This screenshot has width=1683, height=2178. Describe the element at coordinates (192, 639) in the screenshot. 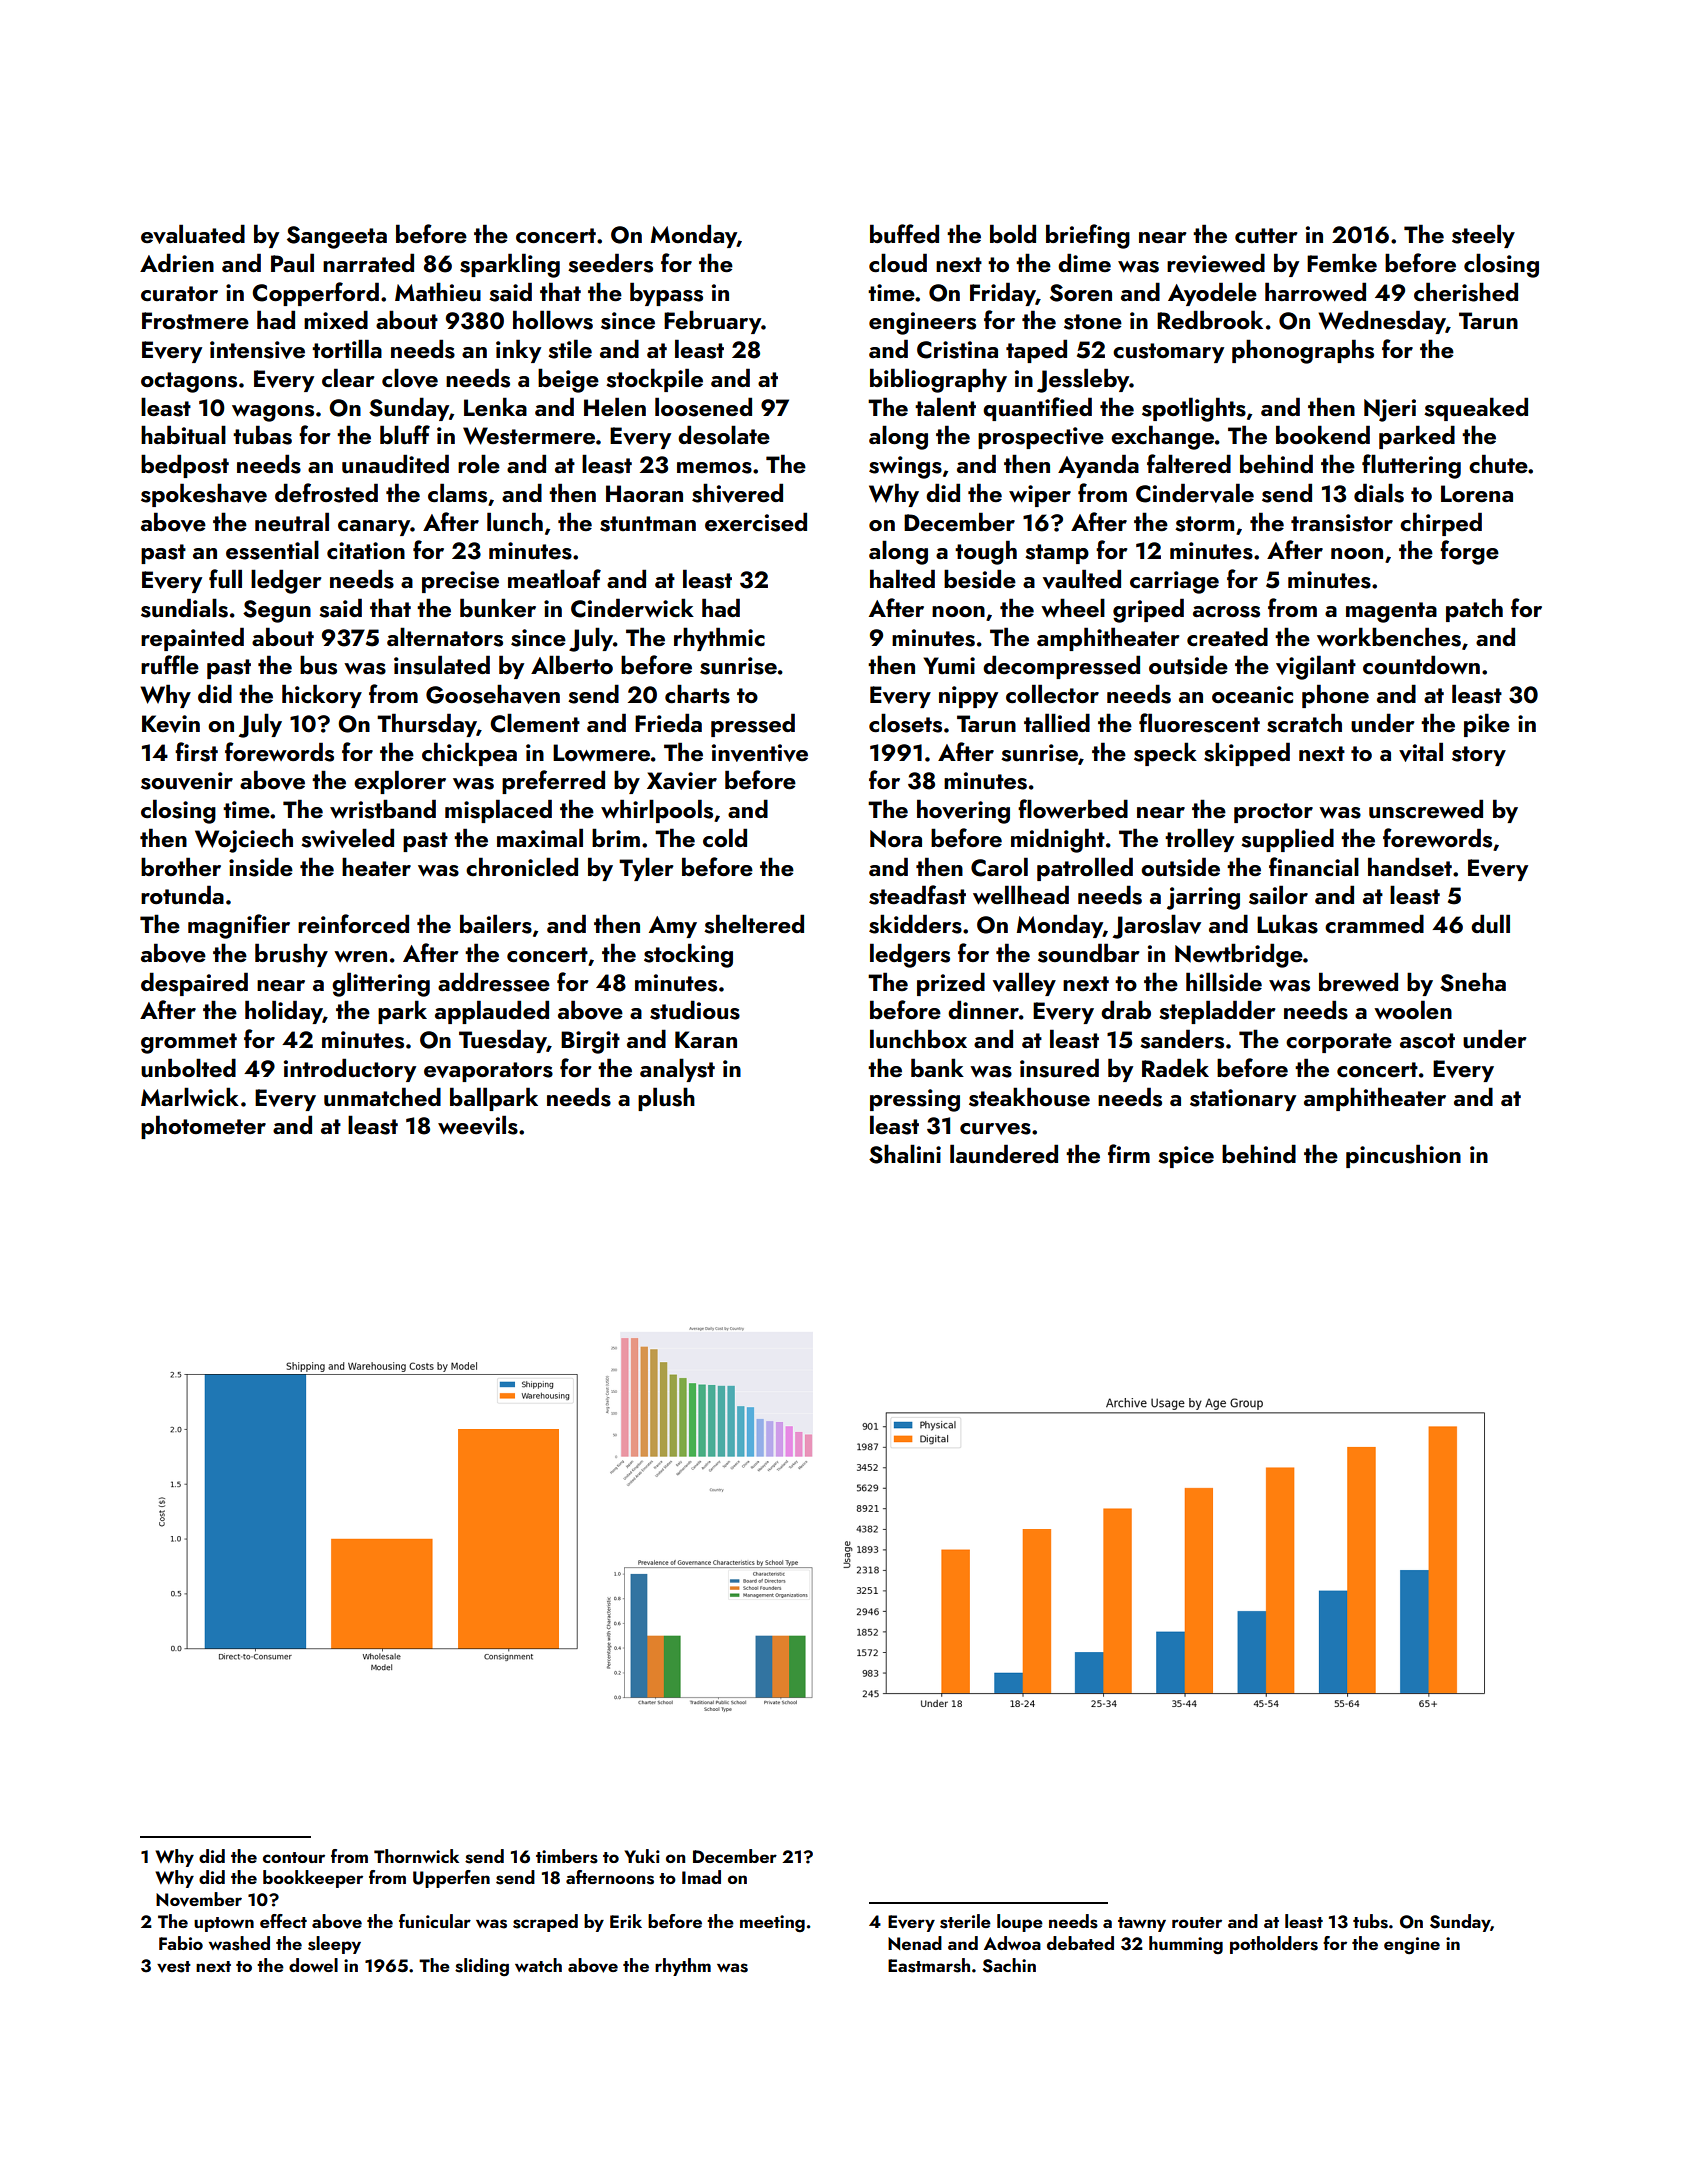

I see `repainted` at that location.
